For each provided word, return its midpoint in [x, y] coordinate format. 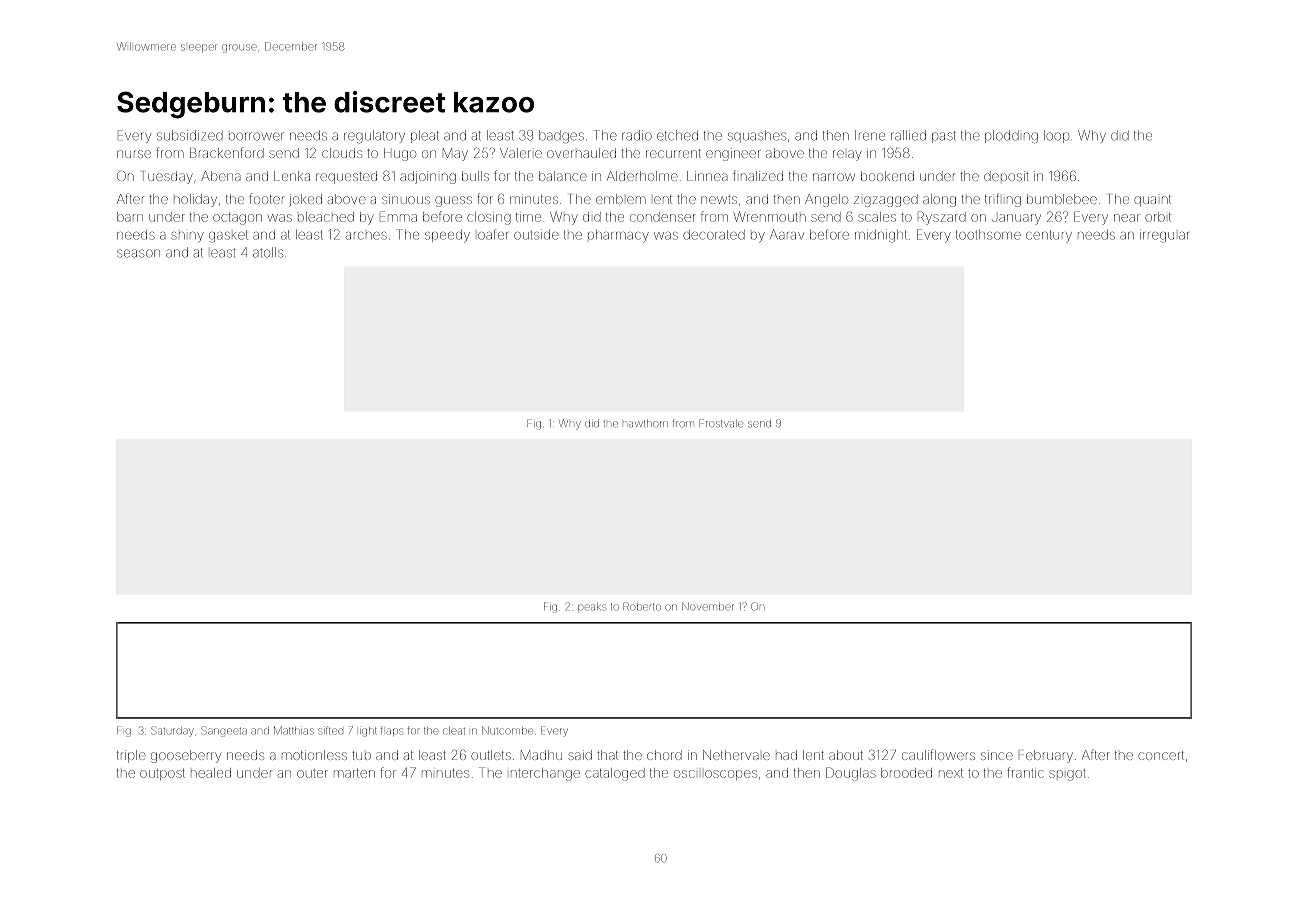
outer [312, 773]
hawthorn [645, 424]
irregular [1164, 236]
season [138, 253]
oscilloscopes [715, 775]
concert [1161, 755]
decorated [714, 235]
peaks [591, 607]
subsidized [190, 135]
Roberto [642, 606]
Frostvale [721, 423]
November [708, 606]
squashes [757, 136]
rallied [908, 135]
